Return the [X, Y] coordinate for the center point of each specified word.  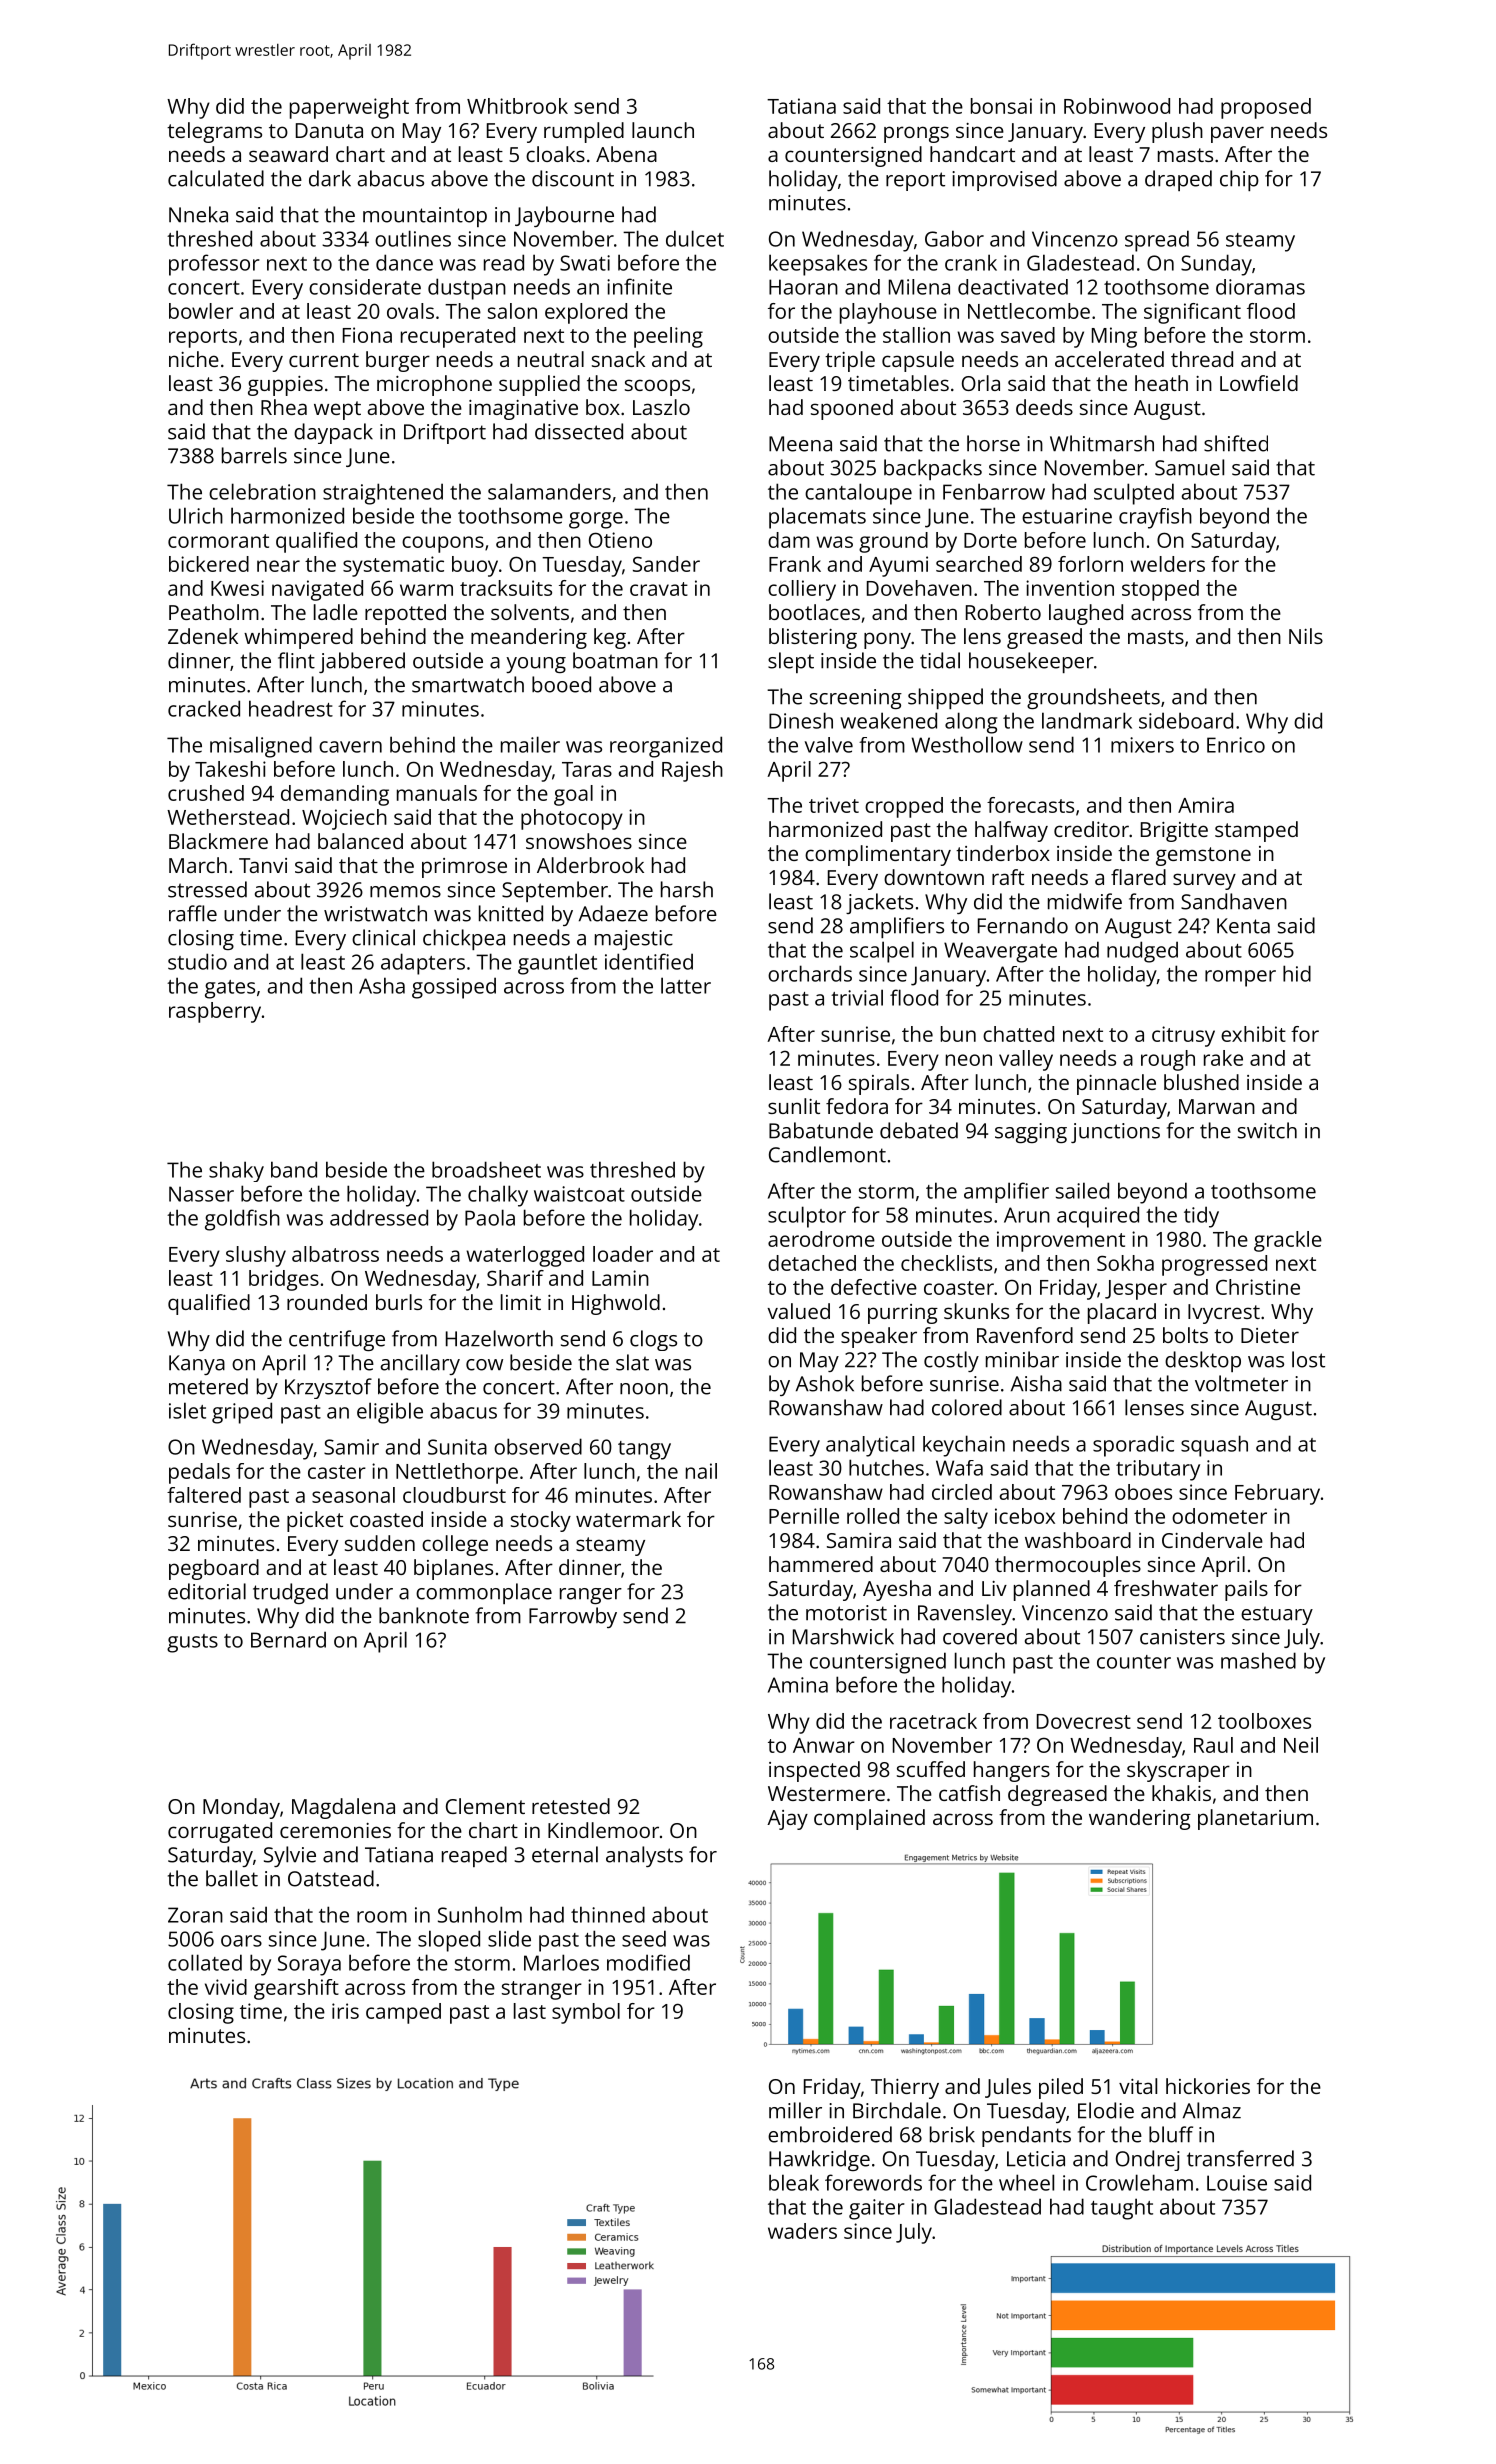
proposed [1266, 108]
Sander [666, 564]
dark [330, 178]
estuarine [1067, 516]
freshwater [1166, 1588]
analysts [644, 1856]
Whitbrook [517, 106]
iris [345, 2011]
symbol [586, 2013]
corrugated [220, 1832]
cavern [350, 747]
